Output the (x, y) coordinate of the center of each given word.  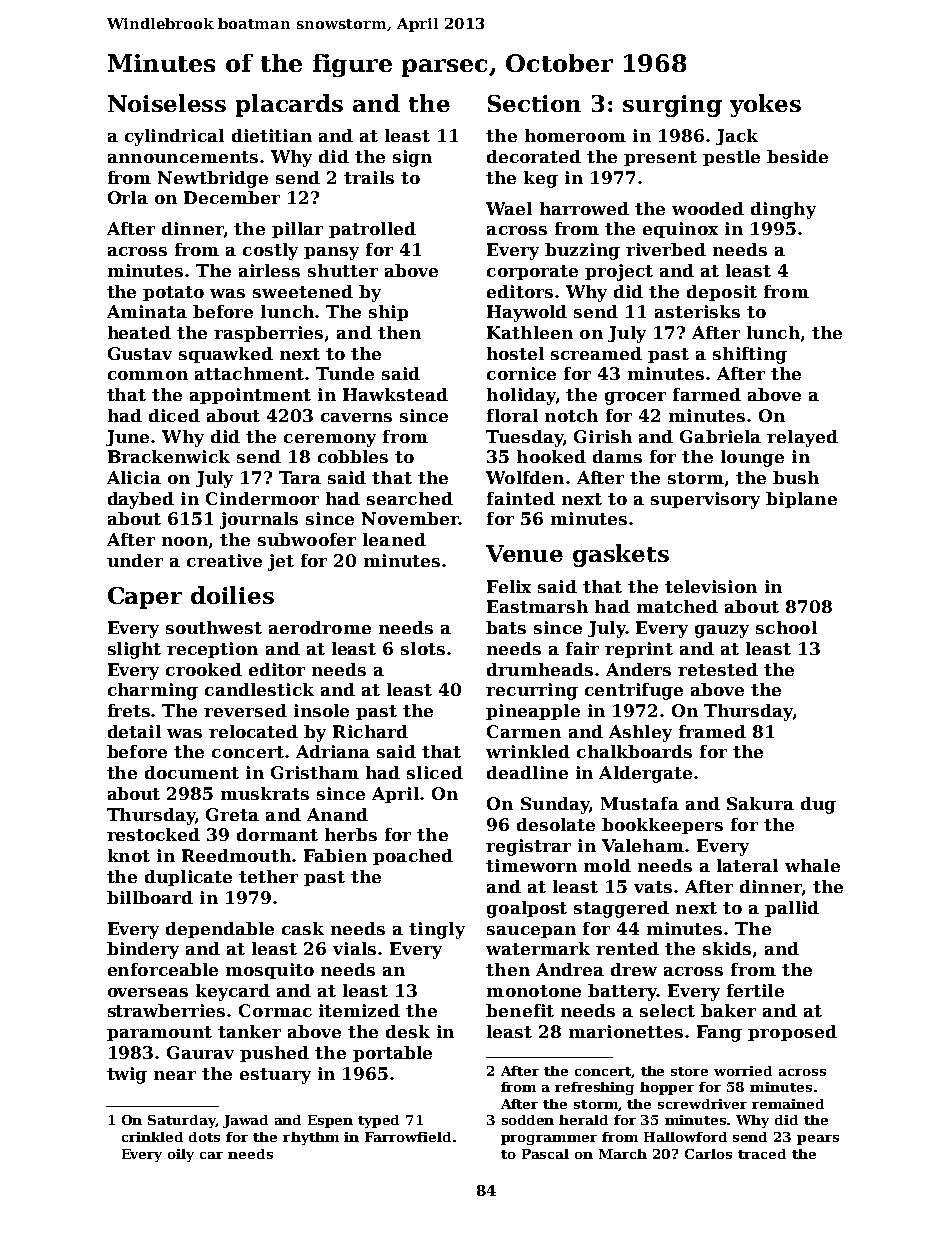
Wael (509, 208)
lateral (747, 865)
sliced (435, 772)
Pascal (545, 1154)
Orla (128, 197)
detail (134, 731)
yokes (765, 105)
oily (181, 1155)
